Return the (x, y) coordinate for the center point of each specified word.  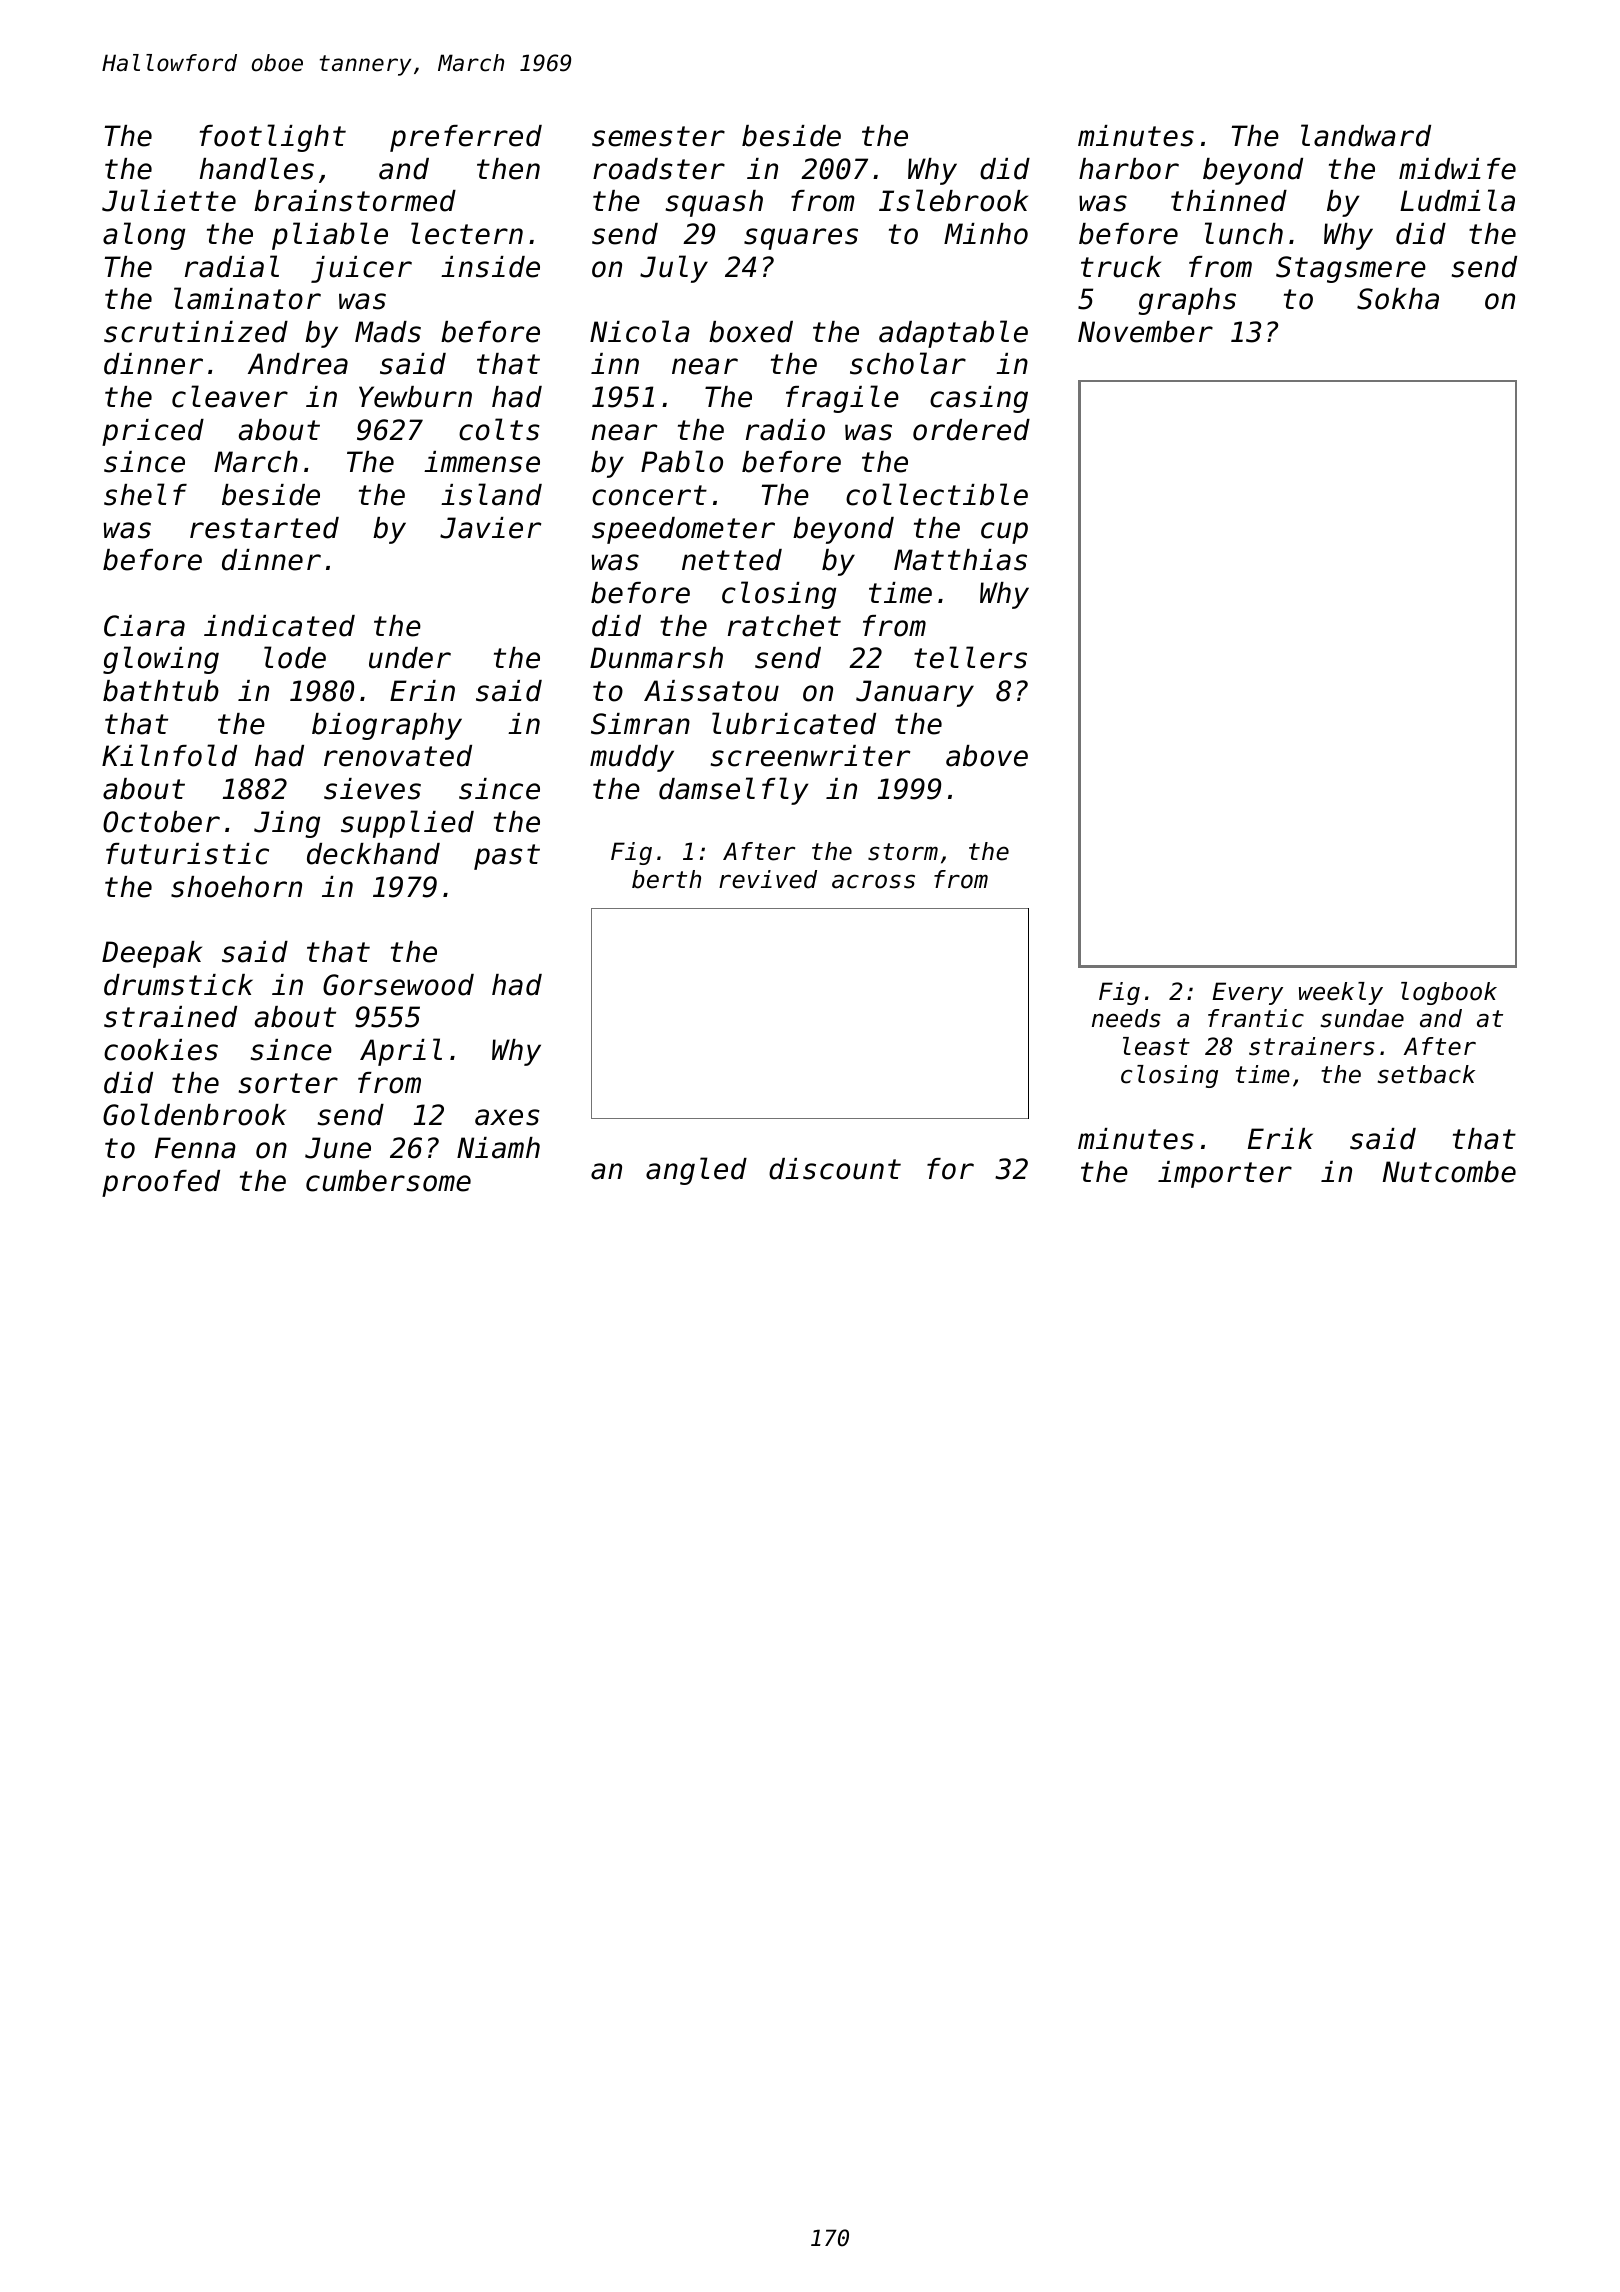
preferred (466, 138)
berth (666, 879)
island (491, 494)
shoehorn (236, 887)
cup (1004, 533)
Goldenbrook (194, 1114)
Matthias (960, 560)
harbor (1129, 169)
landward (1366, 135)
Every (1247, 993)
